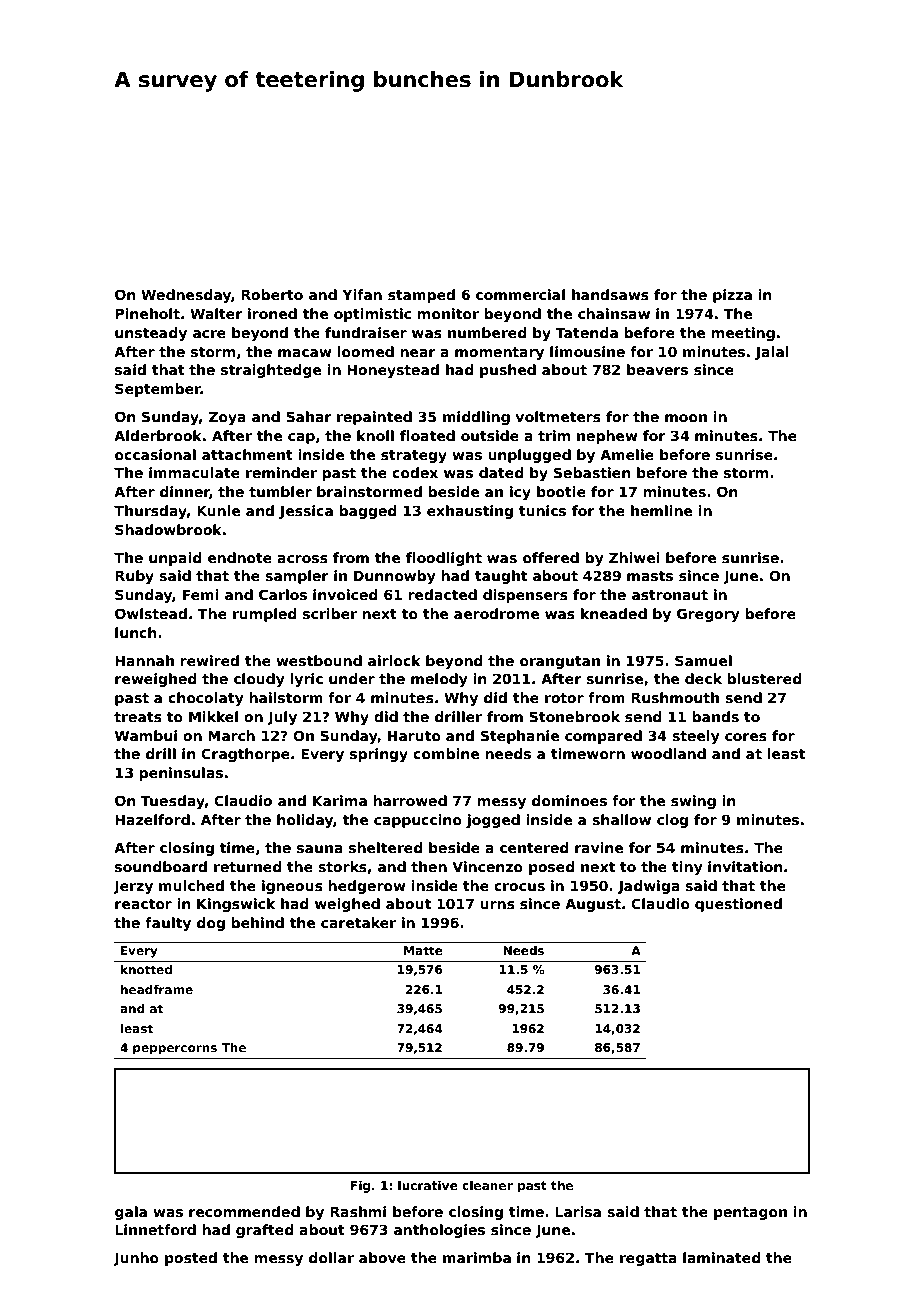 The width and height of the screenshot is (924, 1308). What do you see at coordinates (657, 369) in the screenshot?
I see `beavers` at bounding box center [657, 369].
